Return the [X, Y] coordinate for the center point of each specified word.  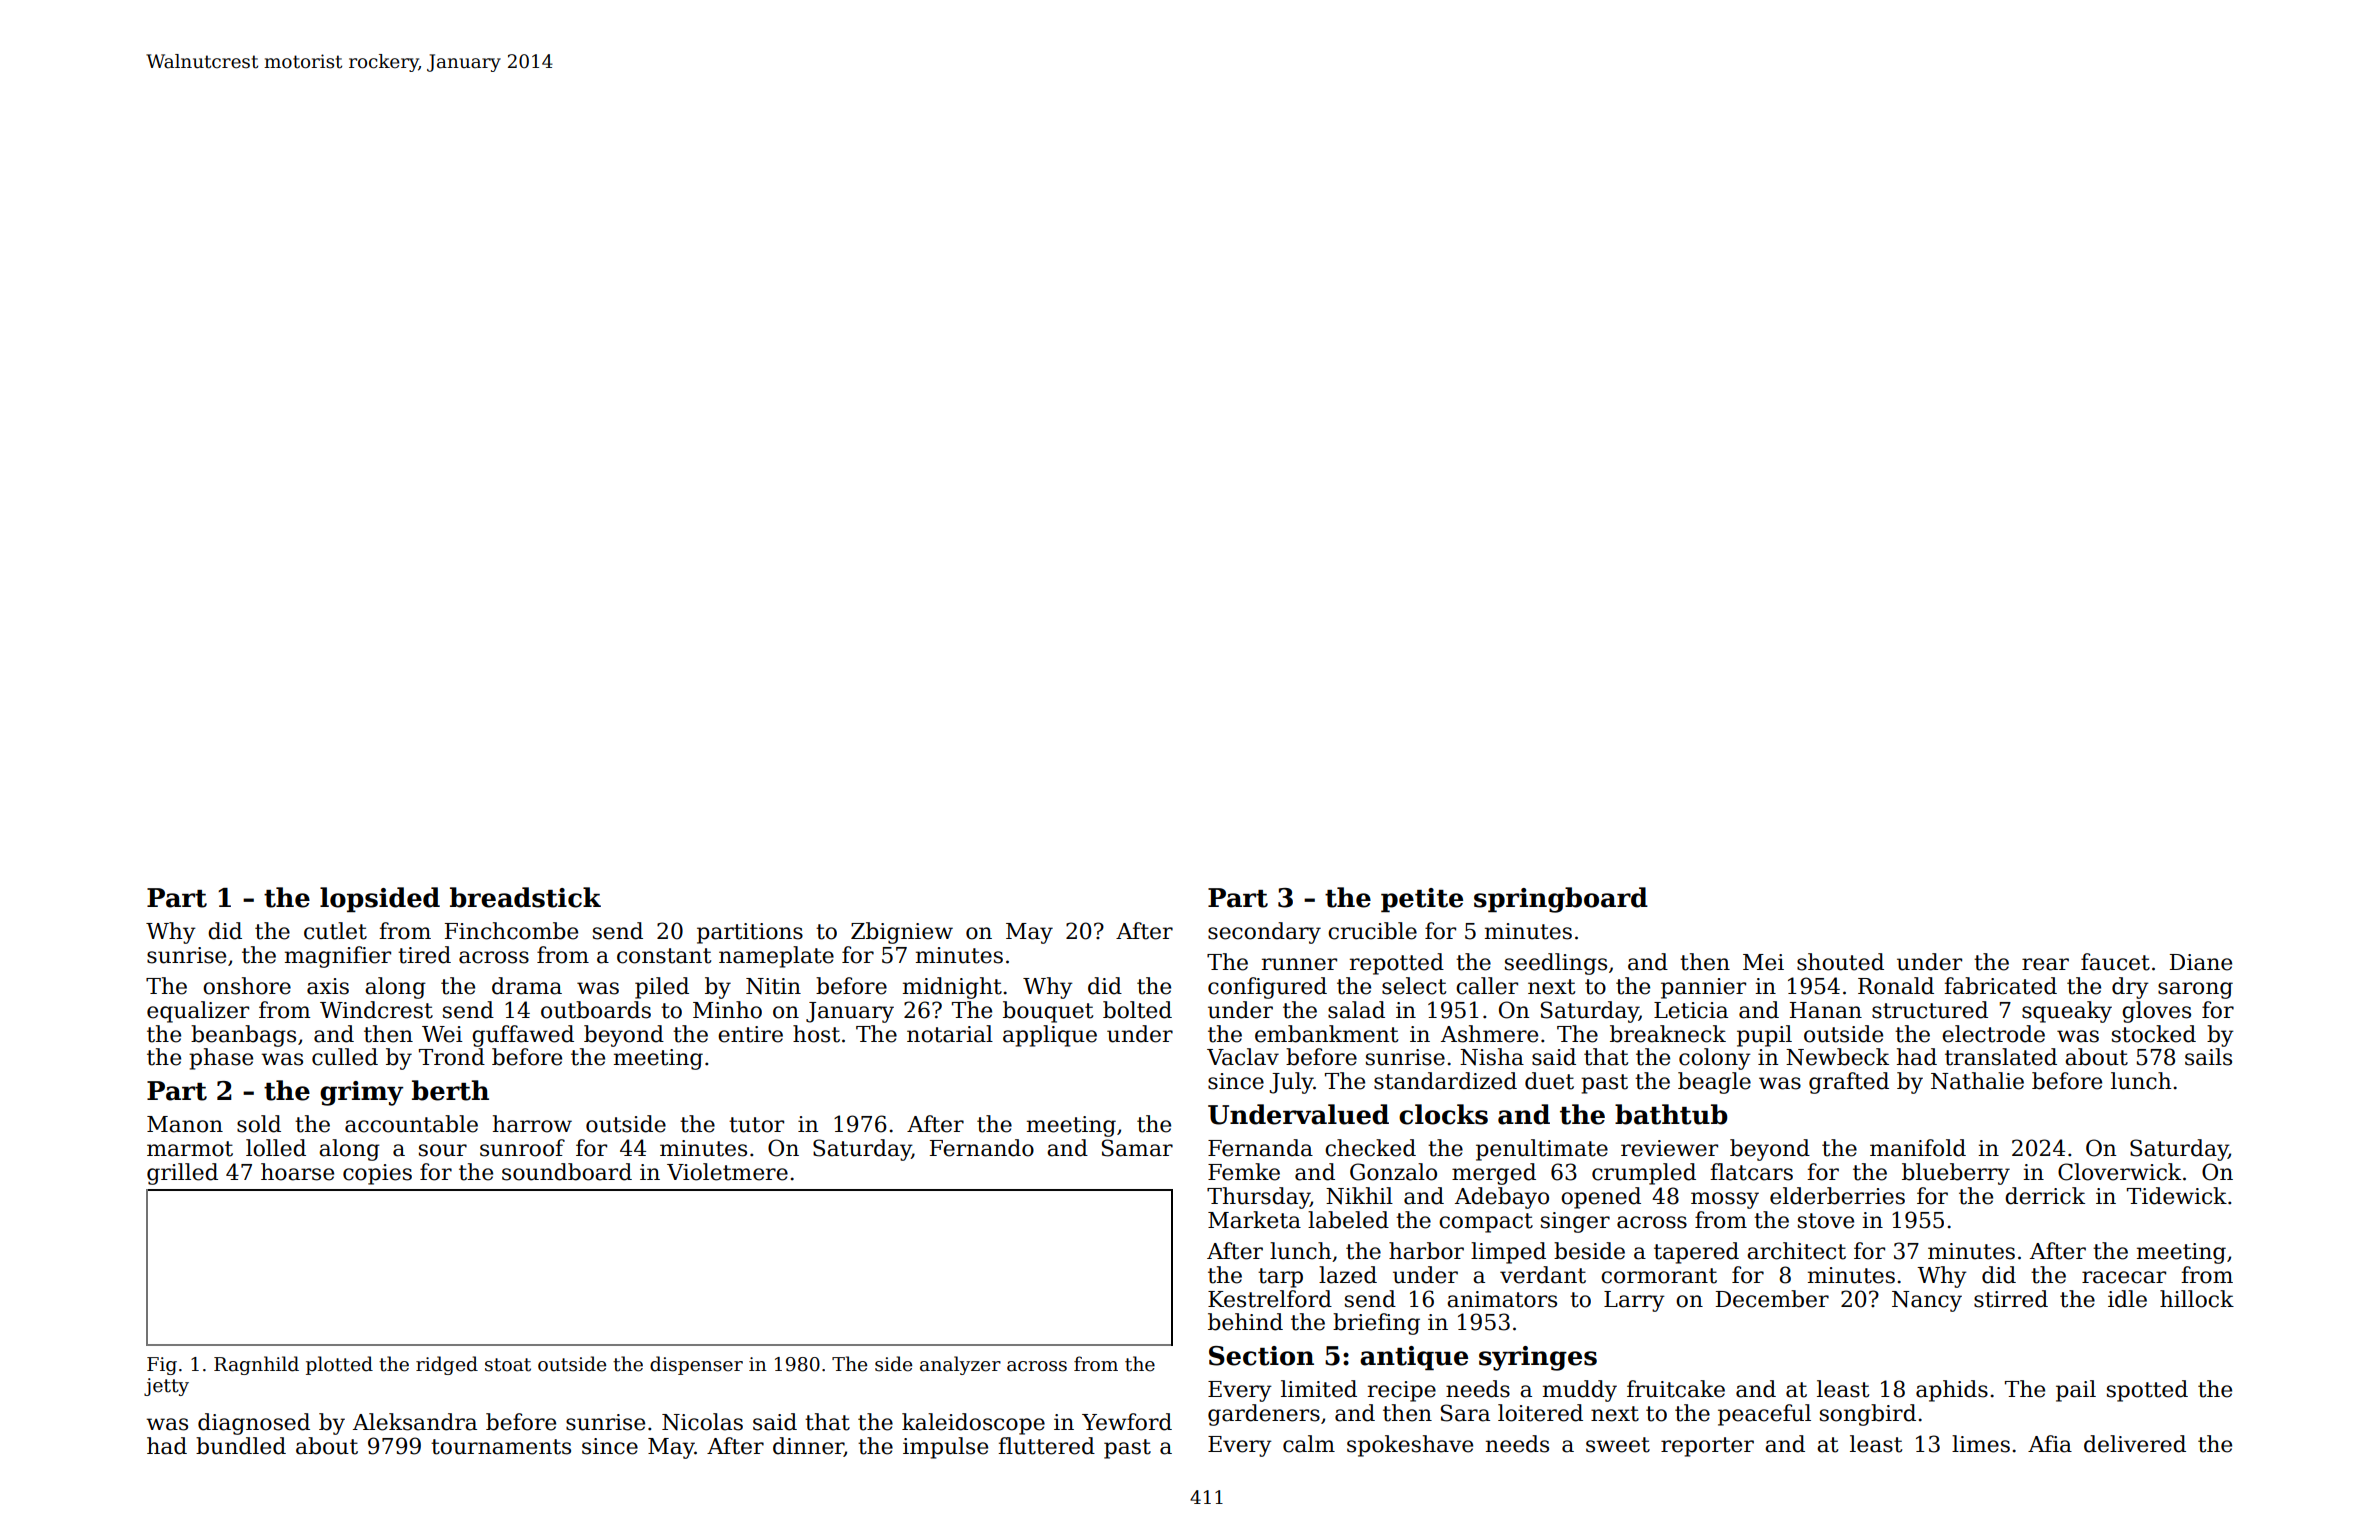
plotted [339, 1365]
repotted [1397, 964]
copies [377, 1174]
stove [1826, 1221]
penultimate [1542, 1150]
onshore [247, 986]
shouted [1840, 962]
